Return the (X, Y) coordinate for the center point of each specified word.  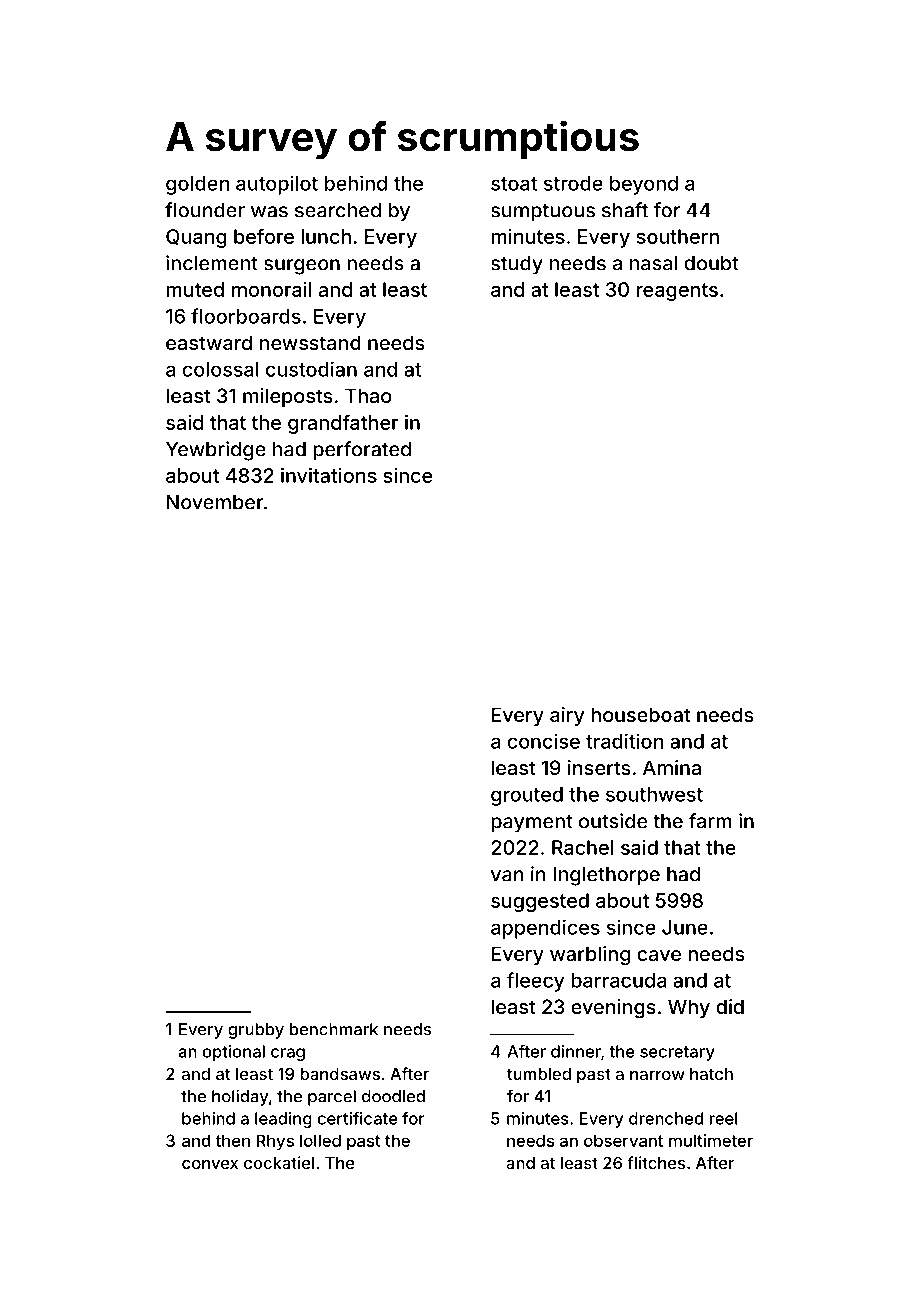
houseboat (641, 714)
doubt (711, 263)
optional (234, 1053)
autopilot (277, 185)
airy (567, 716)
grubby (256, 1031)
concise (543, 741)
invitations (329, 475)
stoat (514, 184)
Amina (672, 767)
